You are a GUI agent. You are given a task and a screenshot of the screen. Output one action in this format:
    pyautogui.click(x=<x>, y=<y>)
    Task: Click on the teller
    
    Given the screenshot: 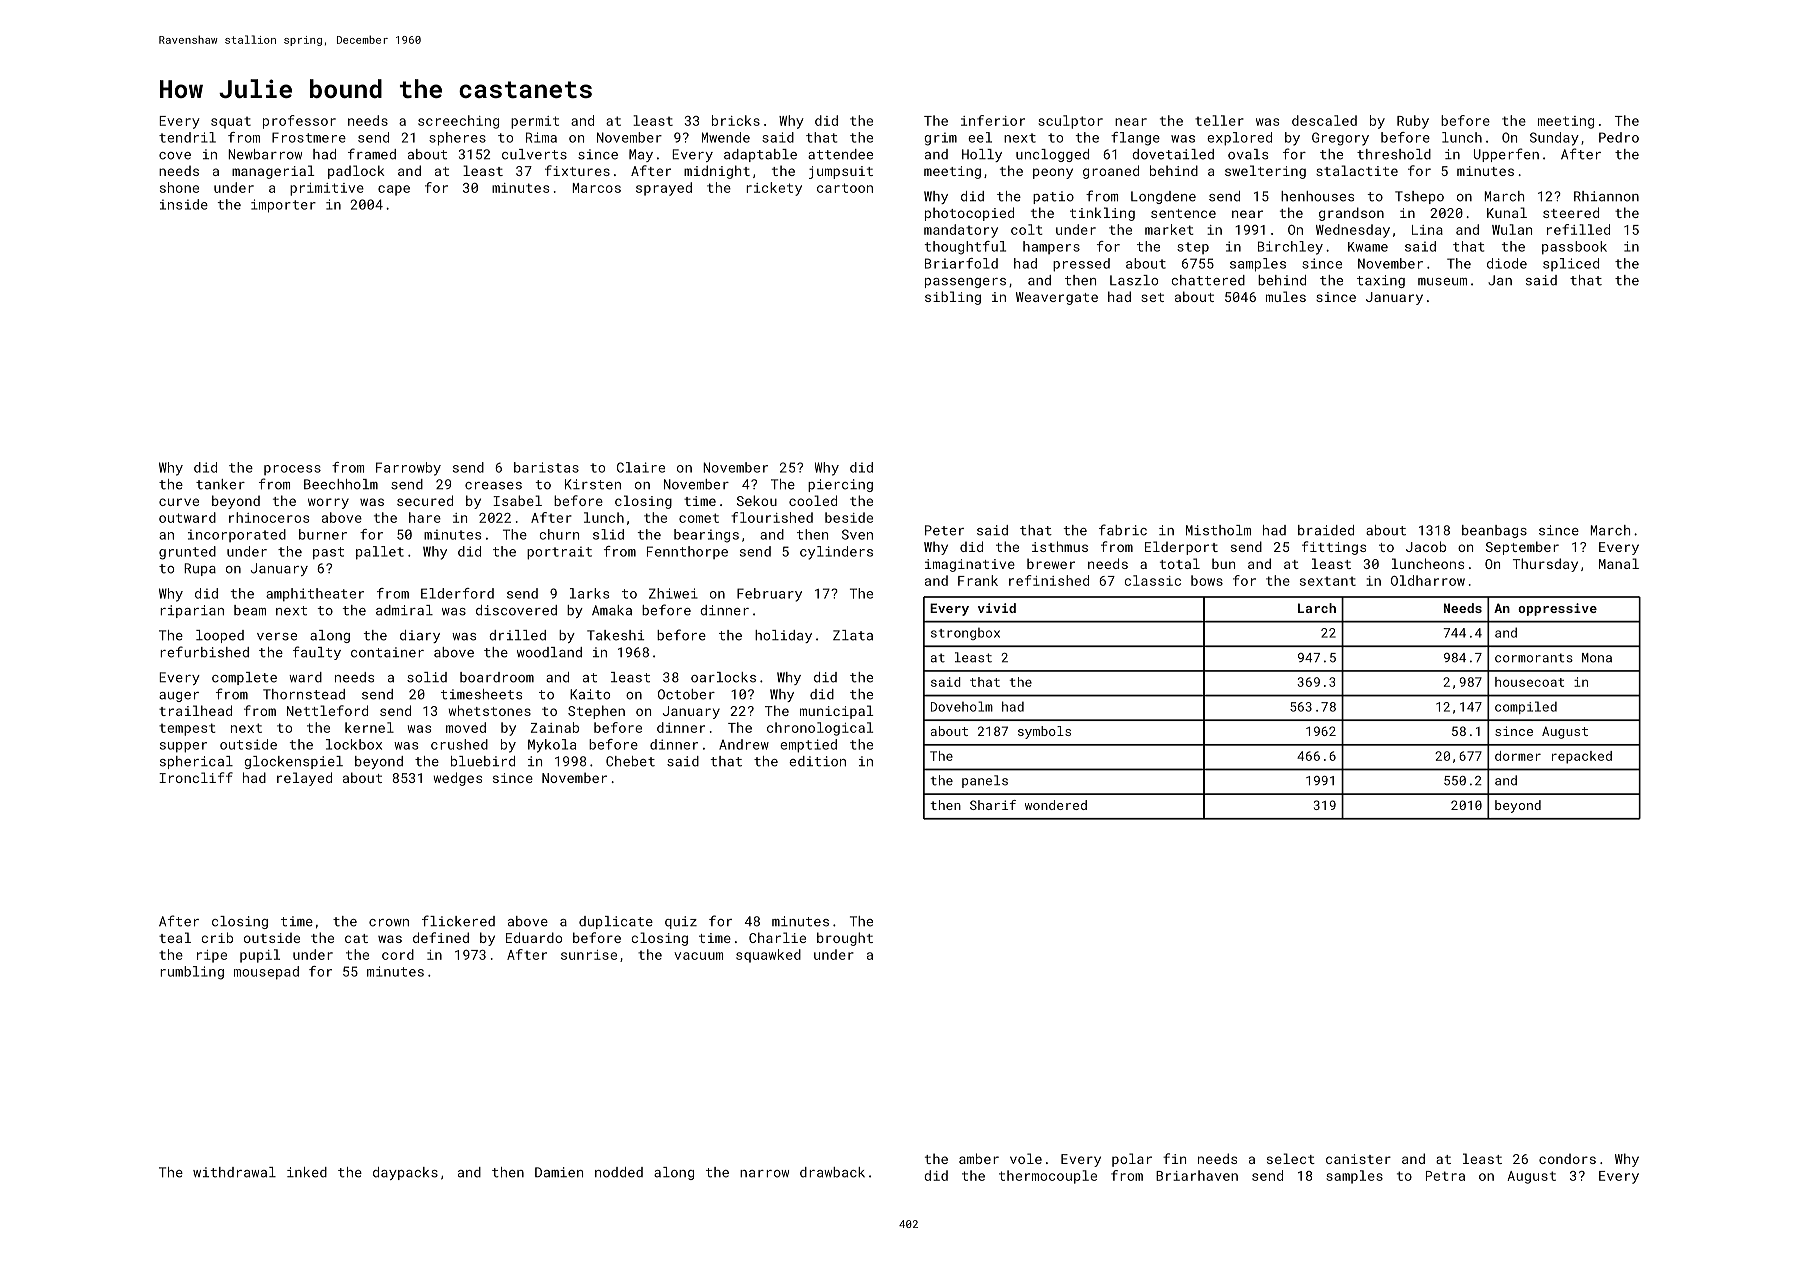 What is the action you would take?
    pyautogui.click(x=1219, y=120)
